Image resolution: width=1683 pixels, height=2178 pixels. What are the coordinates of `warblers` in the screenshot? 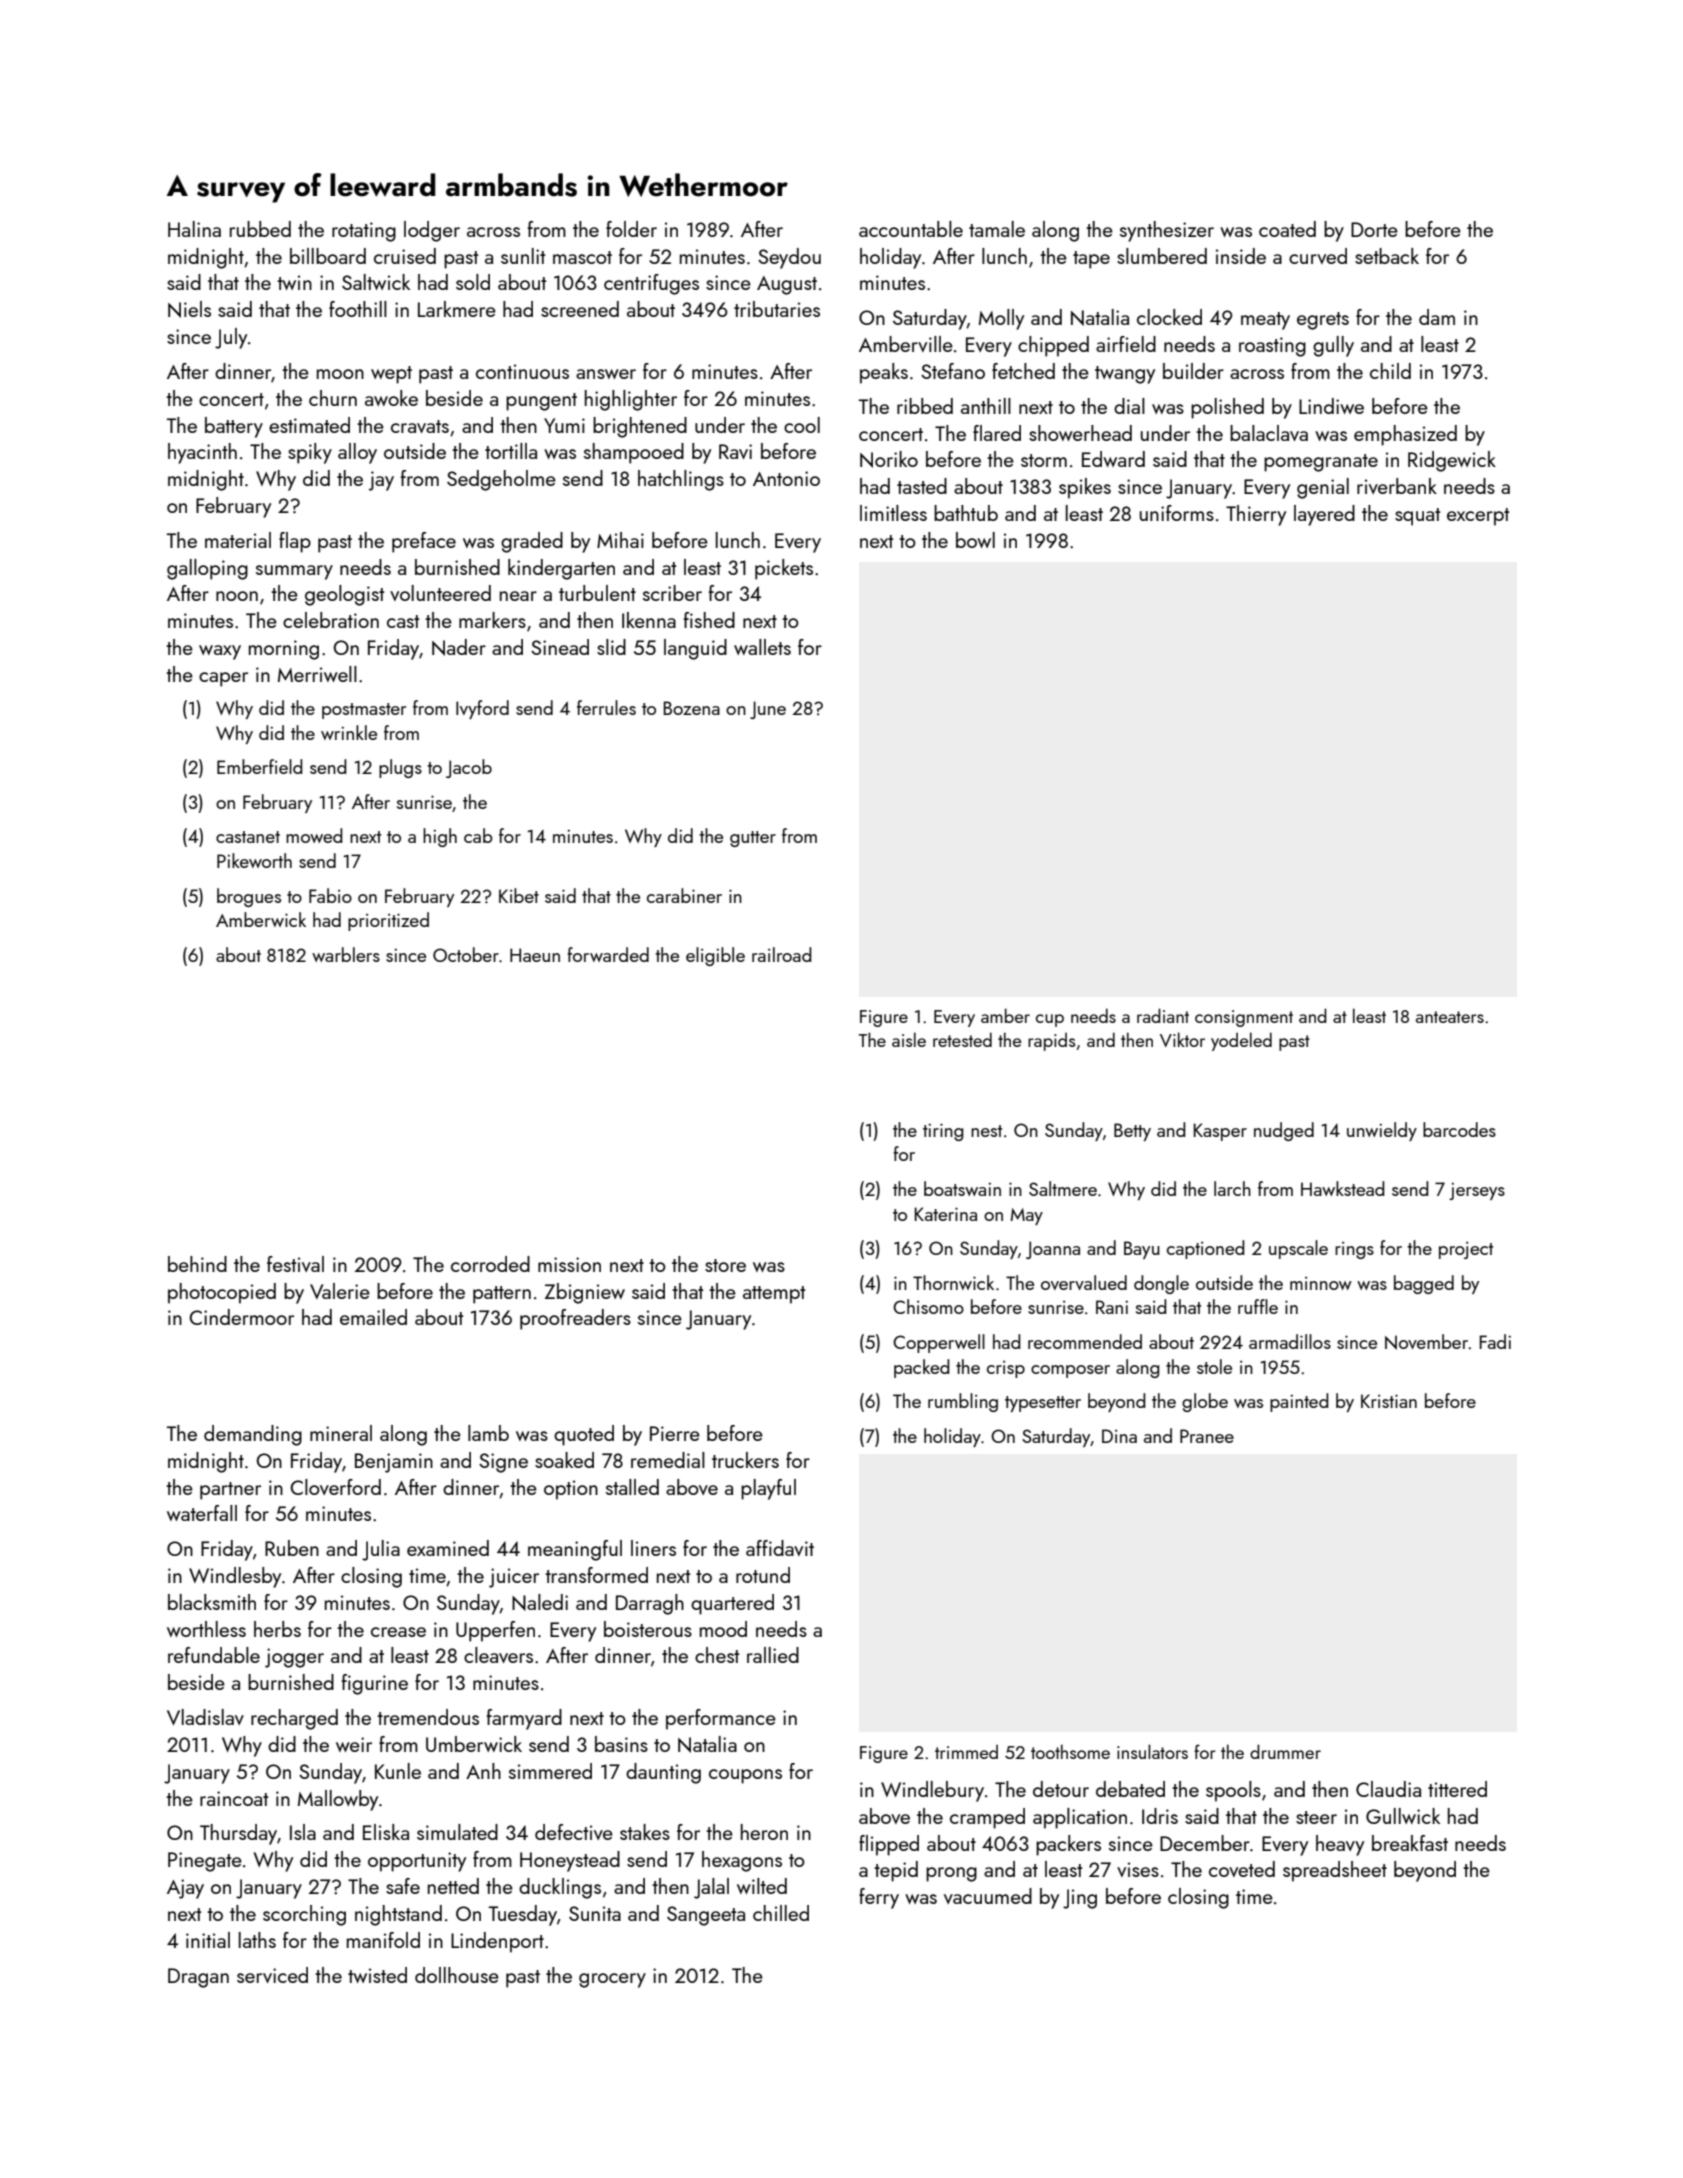 It's located at (346, 954).
